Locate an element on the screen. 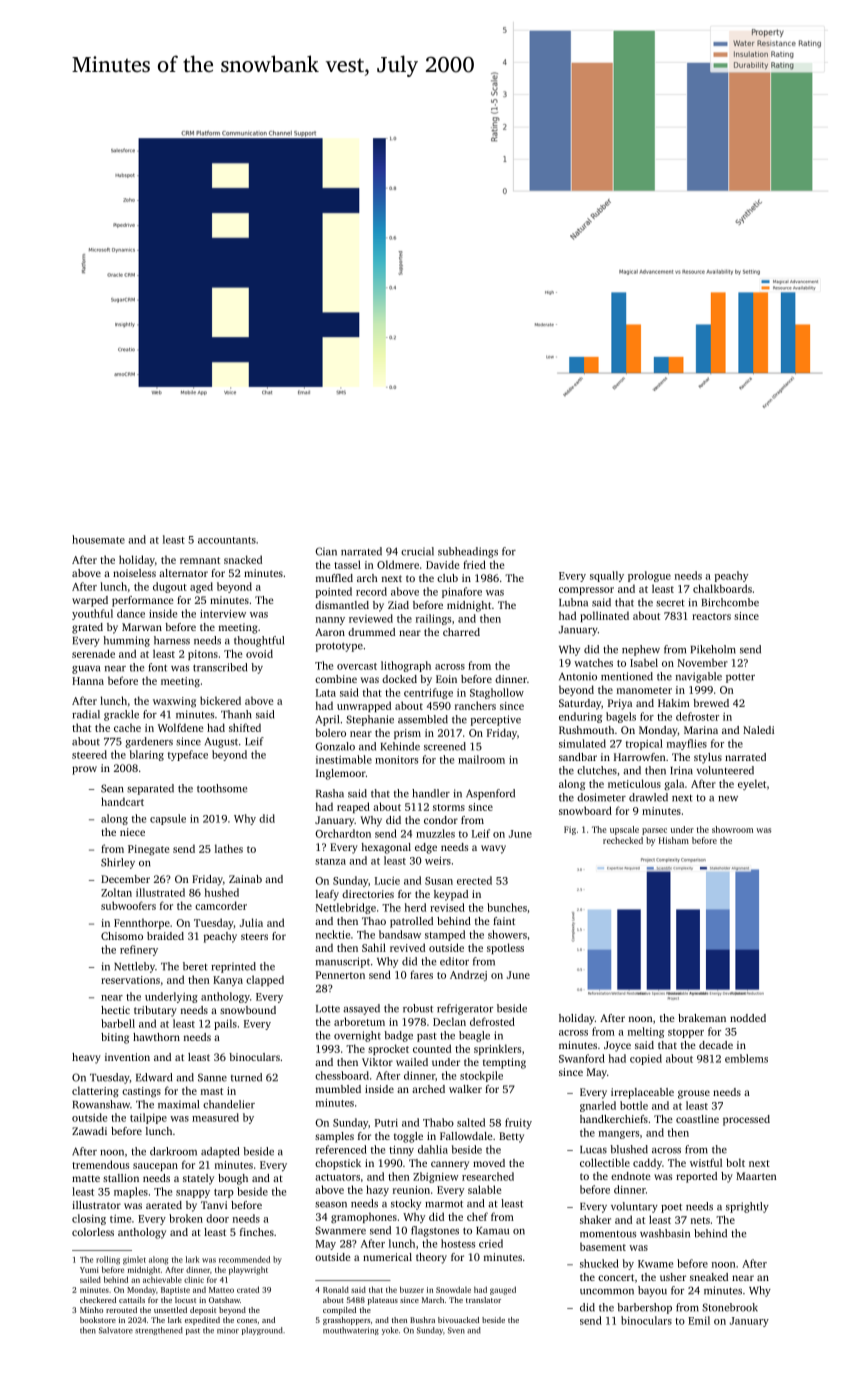 The width and height of the screenshot is (849, 1400). Sven is located at coordinates (456, 1330).
